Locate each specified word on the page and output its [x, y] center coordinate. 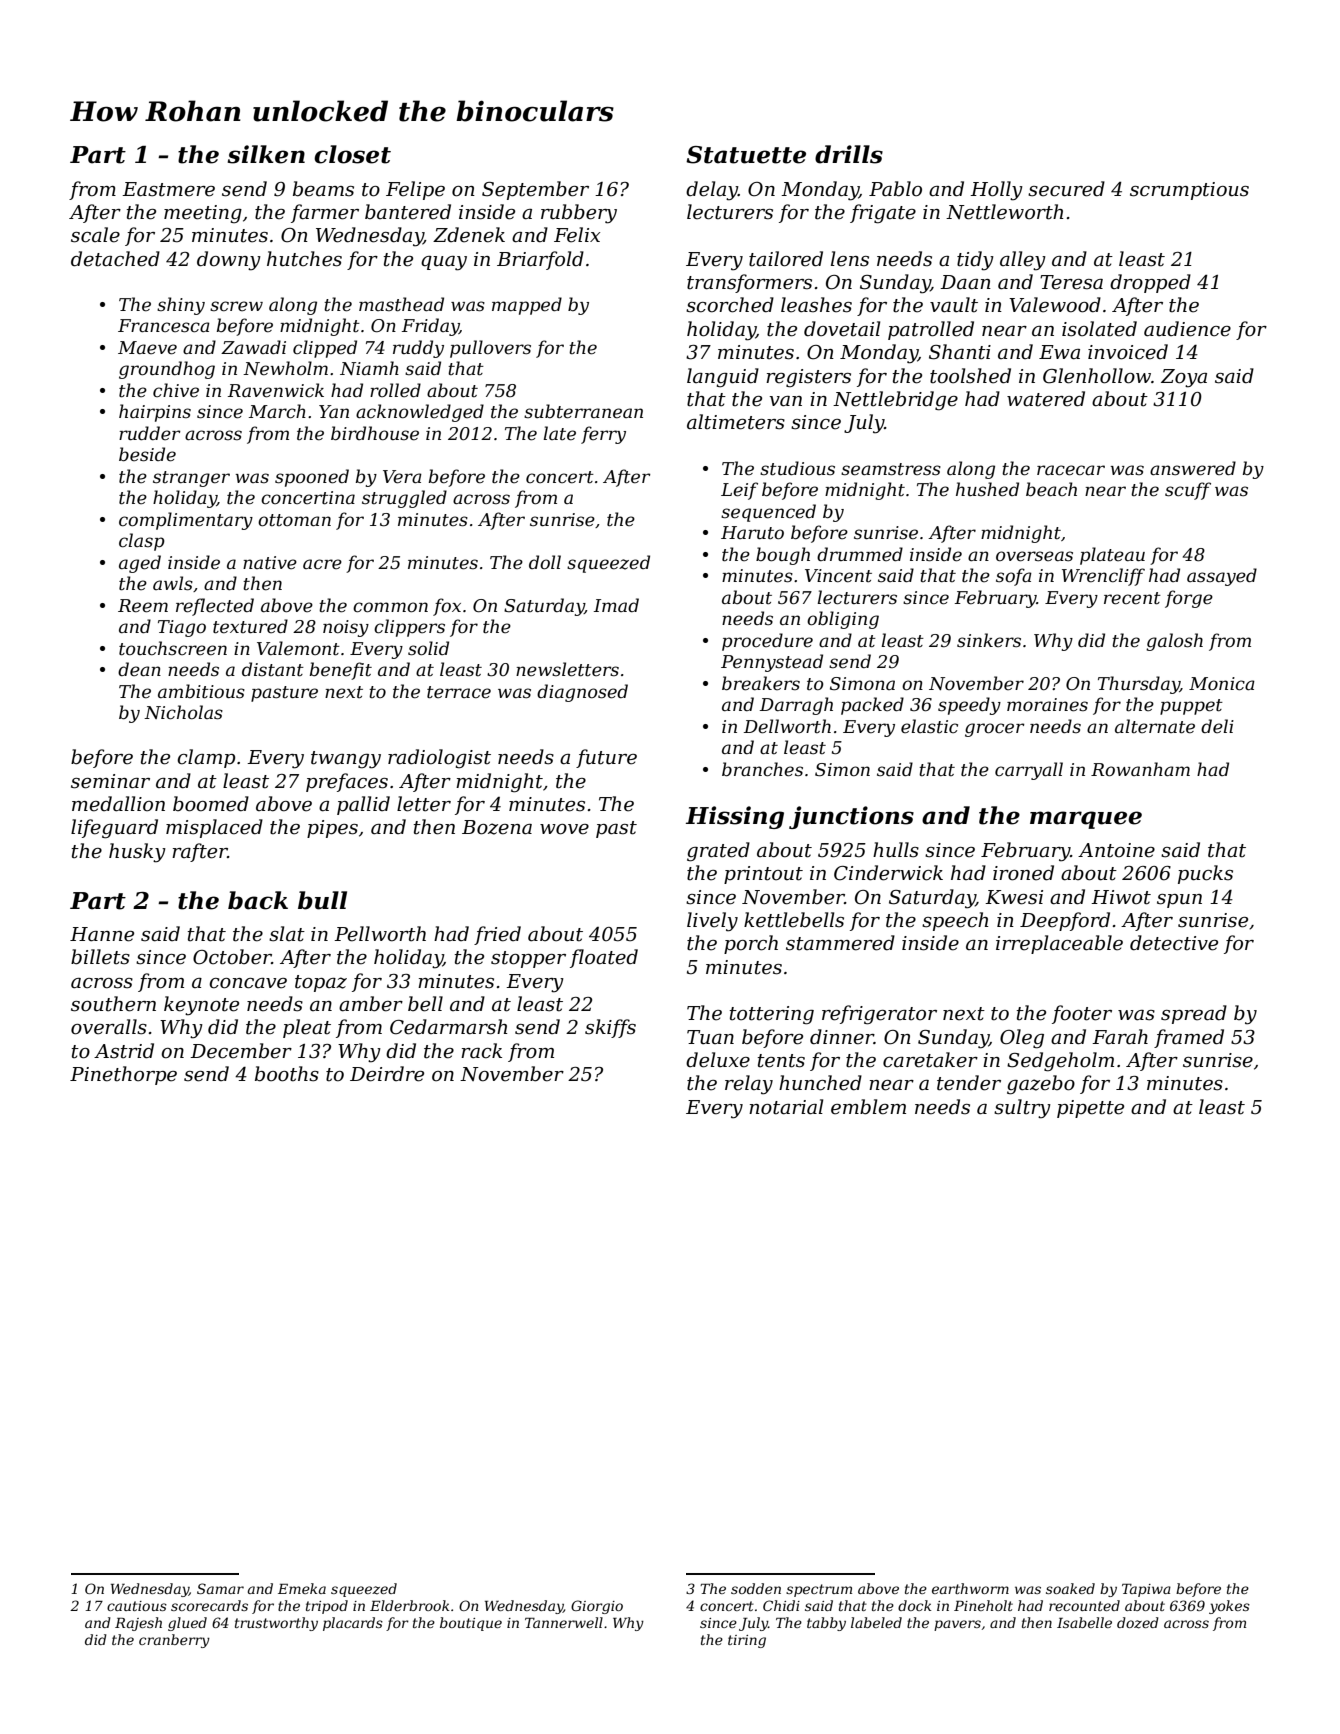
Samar [220, 1588]
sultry [1022, 1109]
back [258, 900]
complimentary [186, 521]
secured [1066, 189]
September [535, 190]
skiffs [610, 1028]
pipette [1090, 1109]
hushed [987, 489]
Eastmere [168, 189]
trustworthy [276, 1624]
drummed [860, 554]
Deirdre [387, 1074]
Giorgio [597, 1607]
